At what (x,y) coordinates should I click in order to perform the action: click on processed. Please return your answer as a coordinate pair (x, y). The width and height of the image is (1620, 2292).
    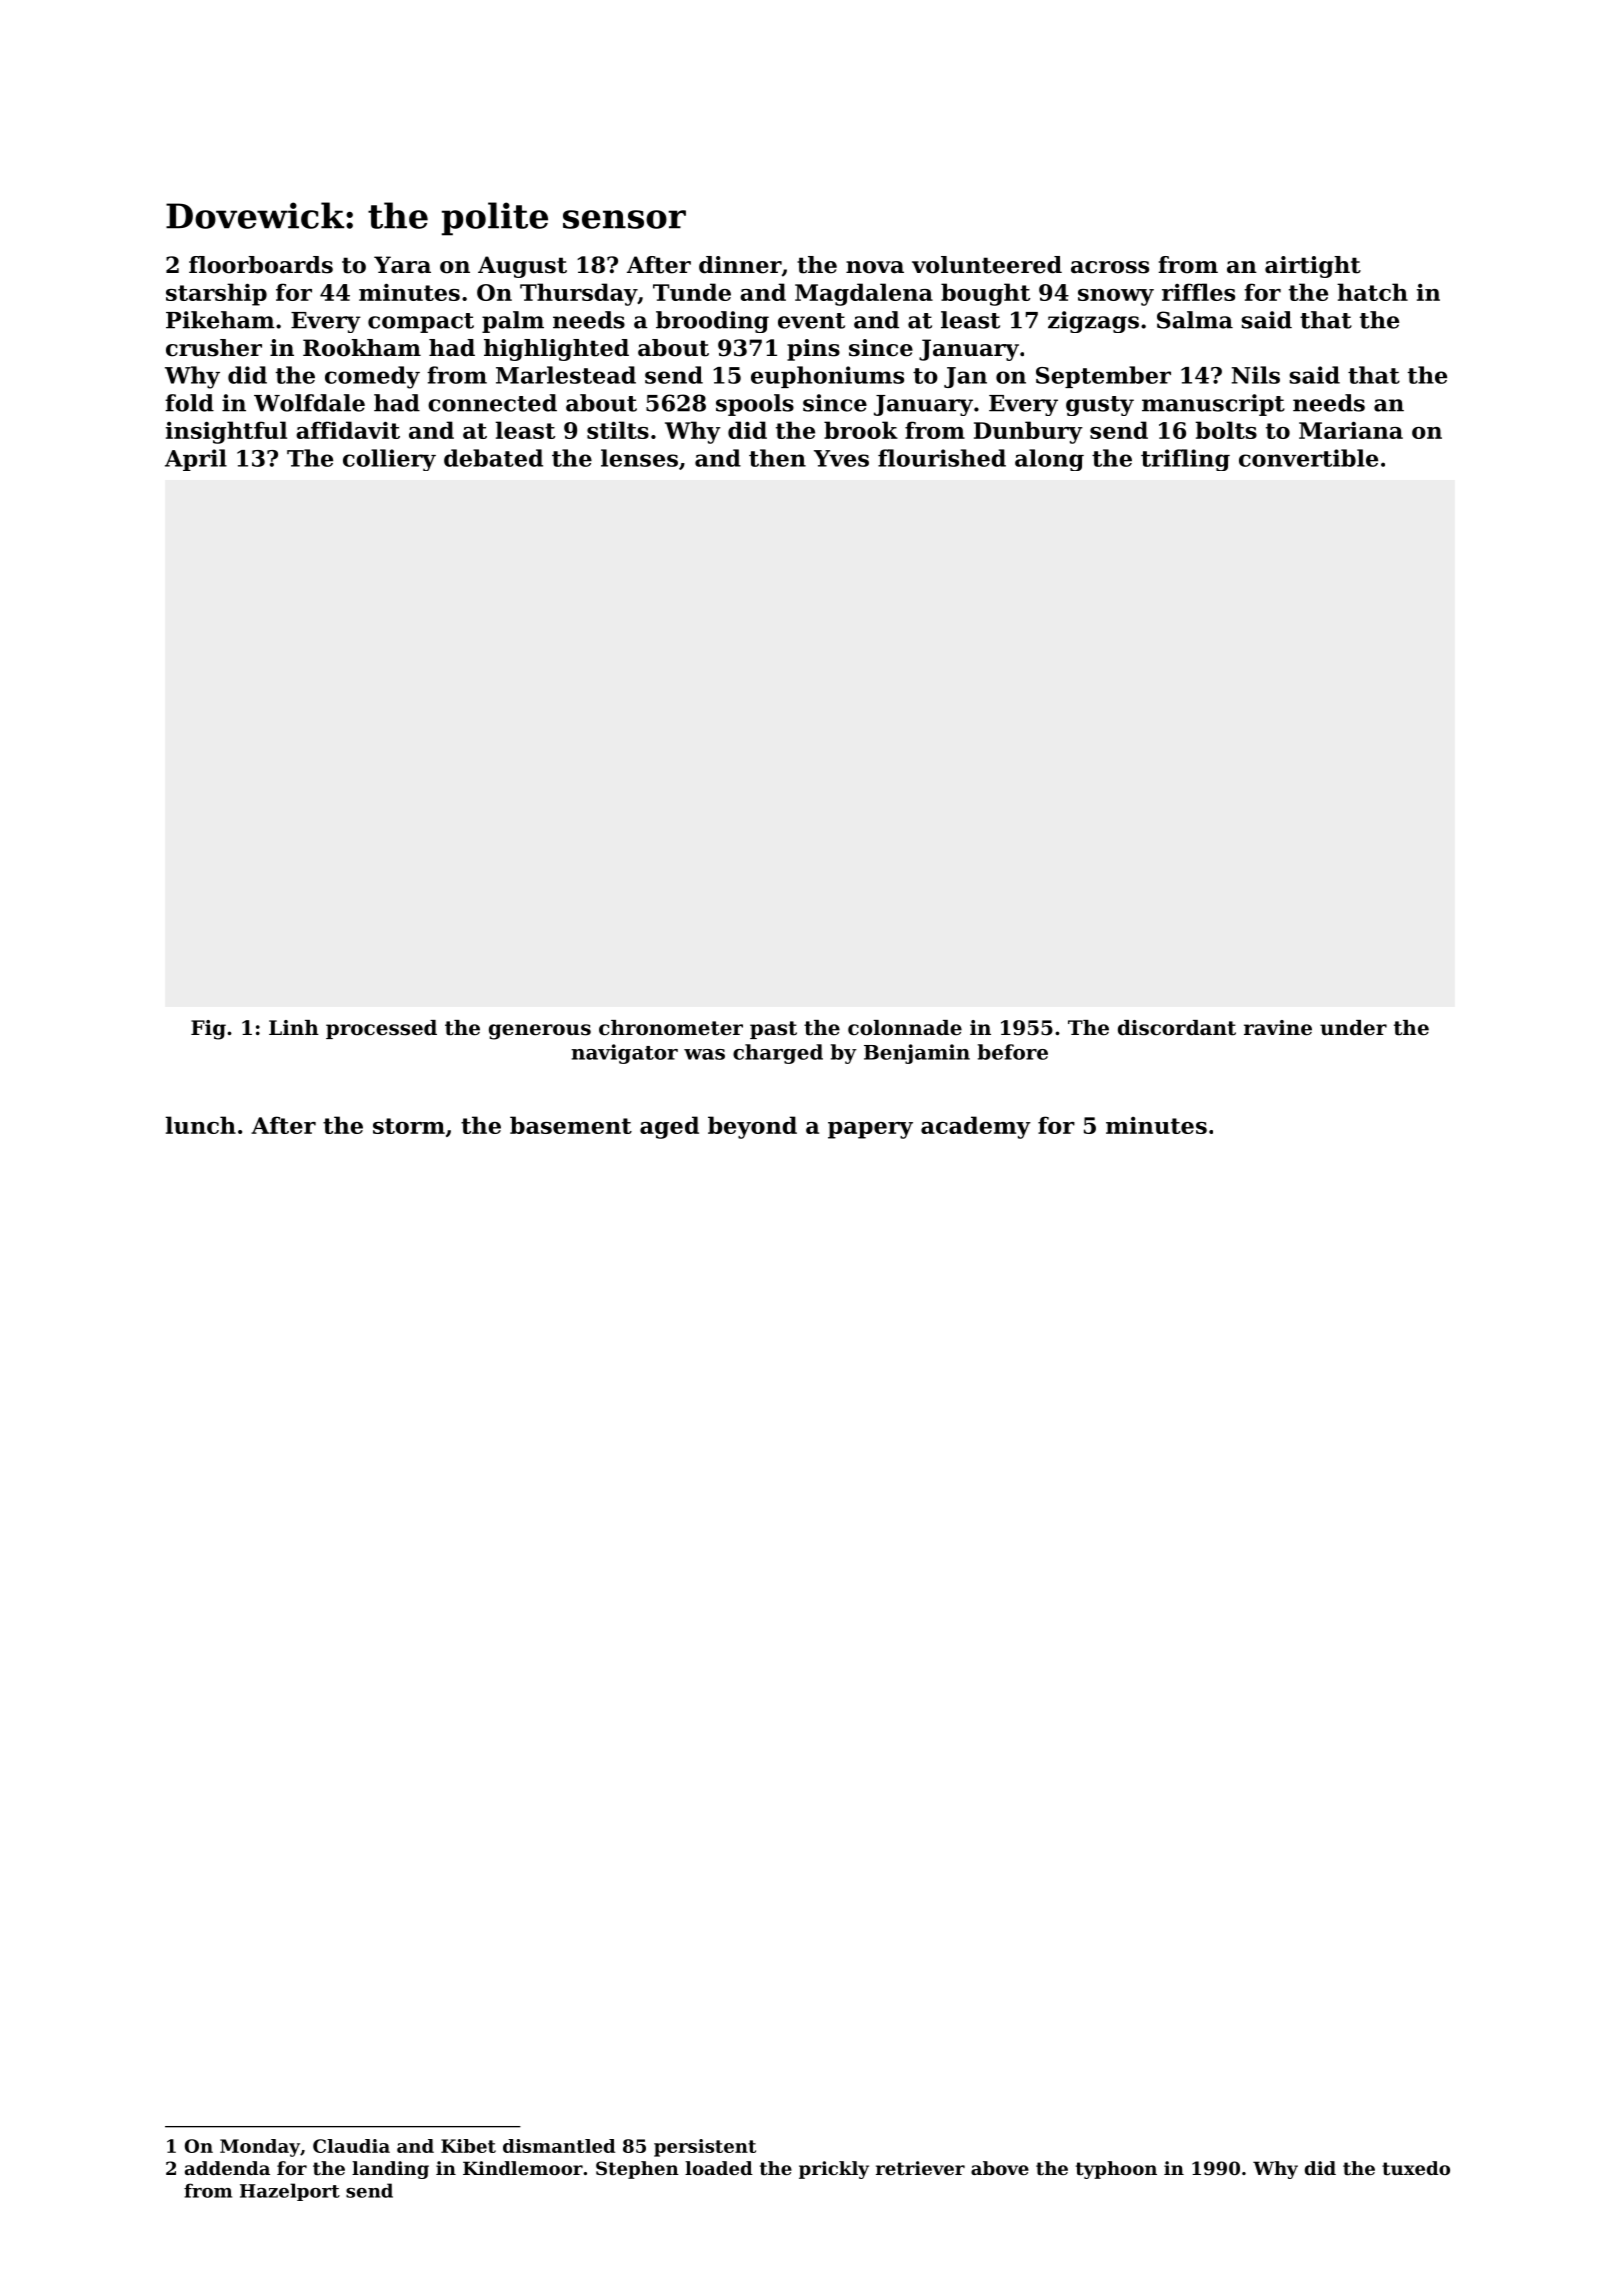
    Looking at the image, I should click on (381, 1029).
